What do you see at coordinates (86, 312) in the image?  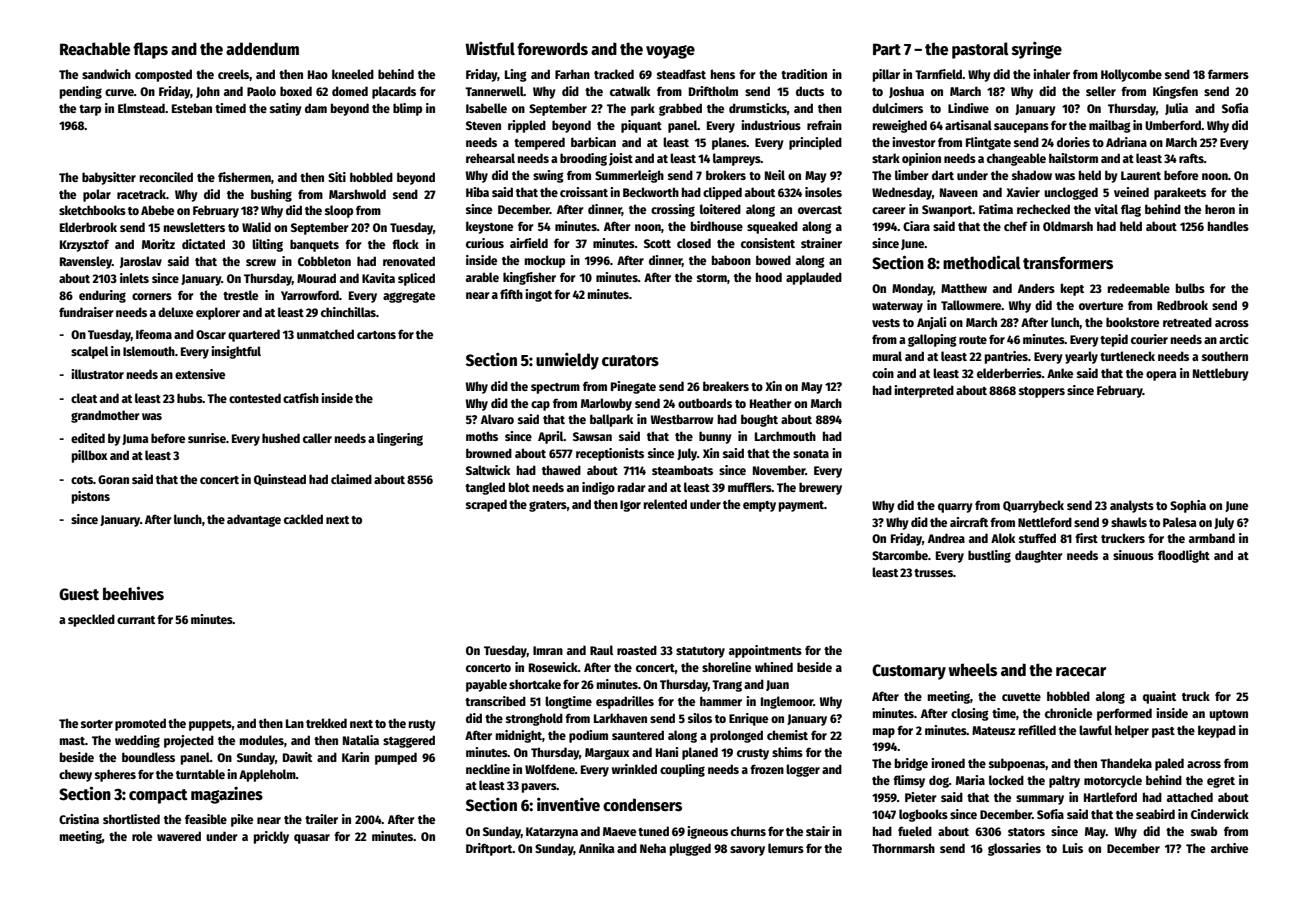 I see `fundraiser` at bounding box center [86, 312].
